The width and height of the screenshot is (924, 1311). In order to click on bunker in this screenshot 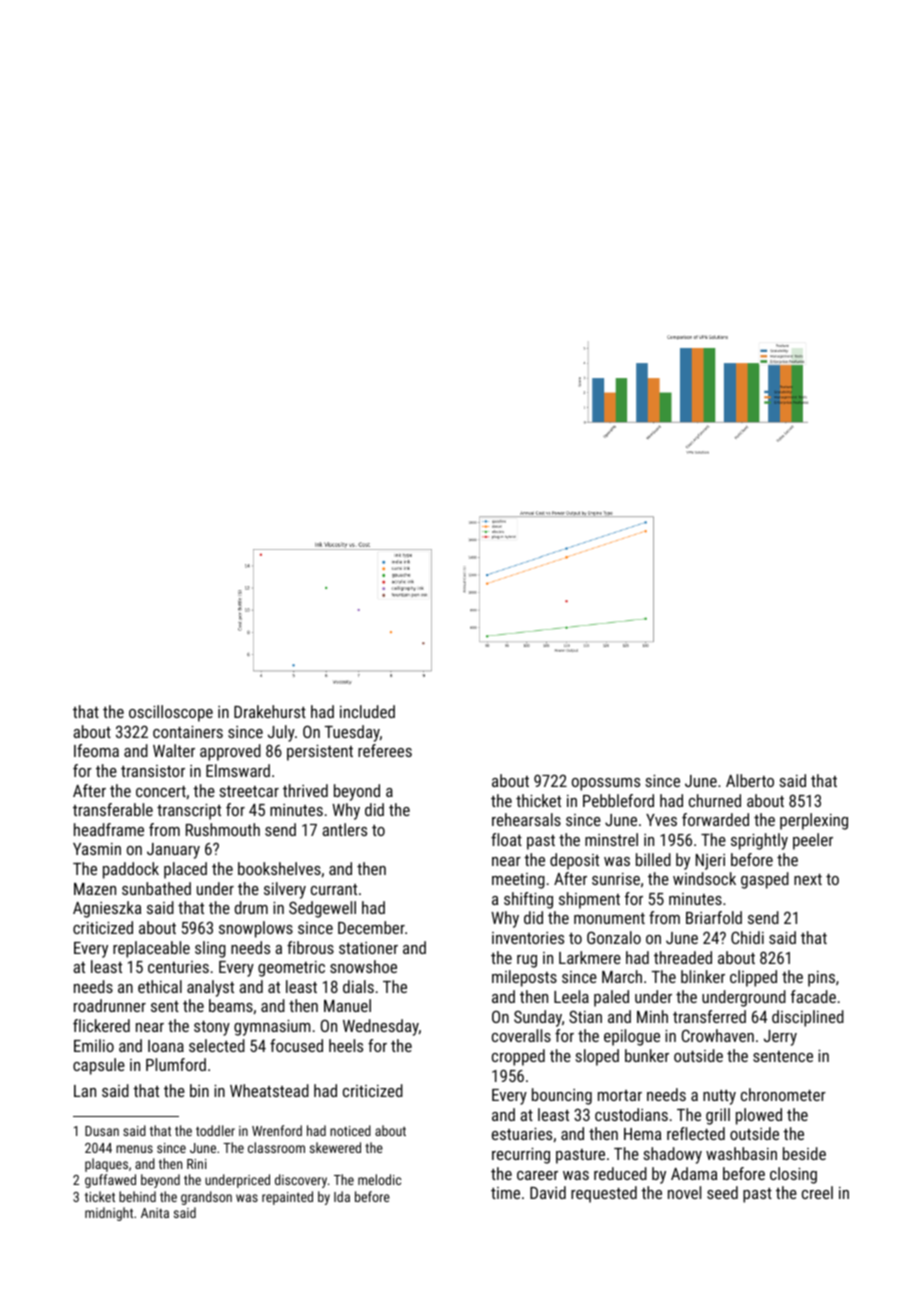, I will do `click(647, 1055)`.
